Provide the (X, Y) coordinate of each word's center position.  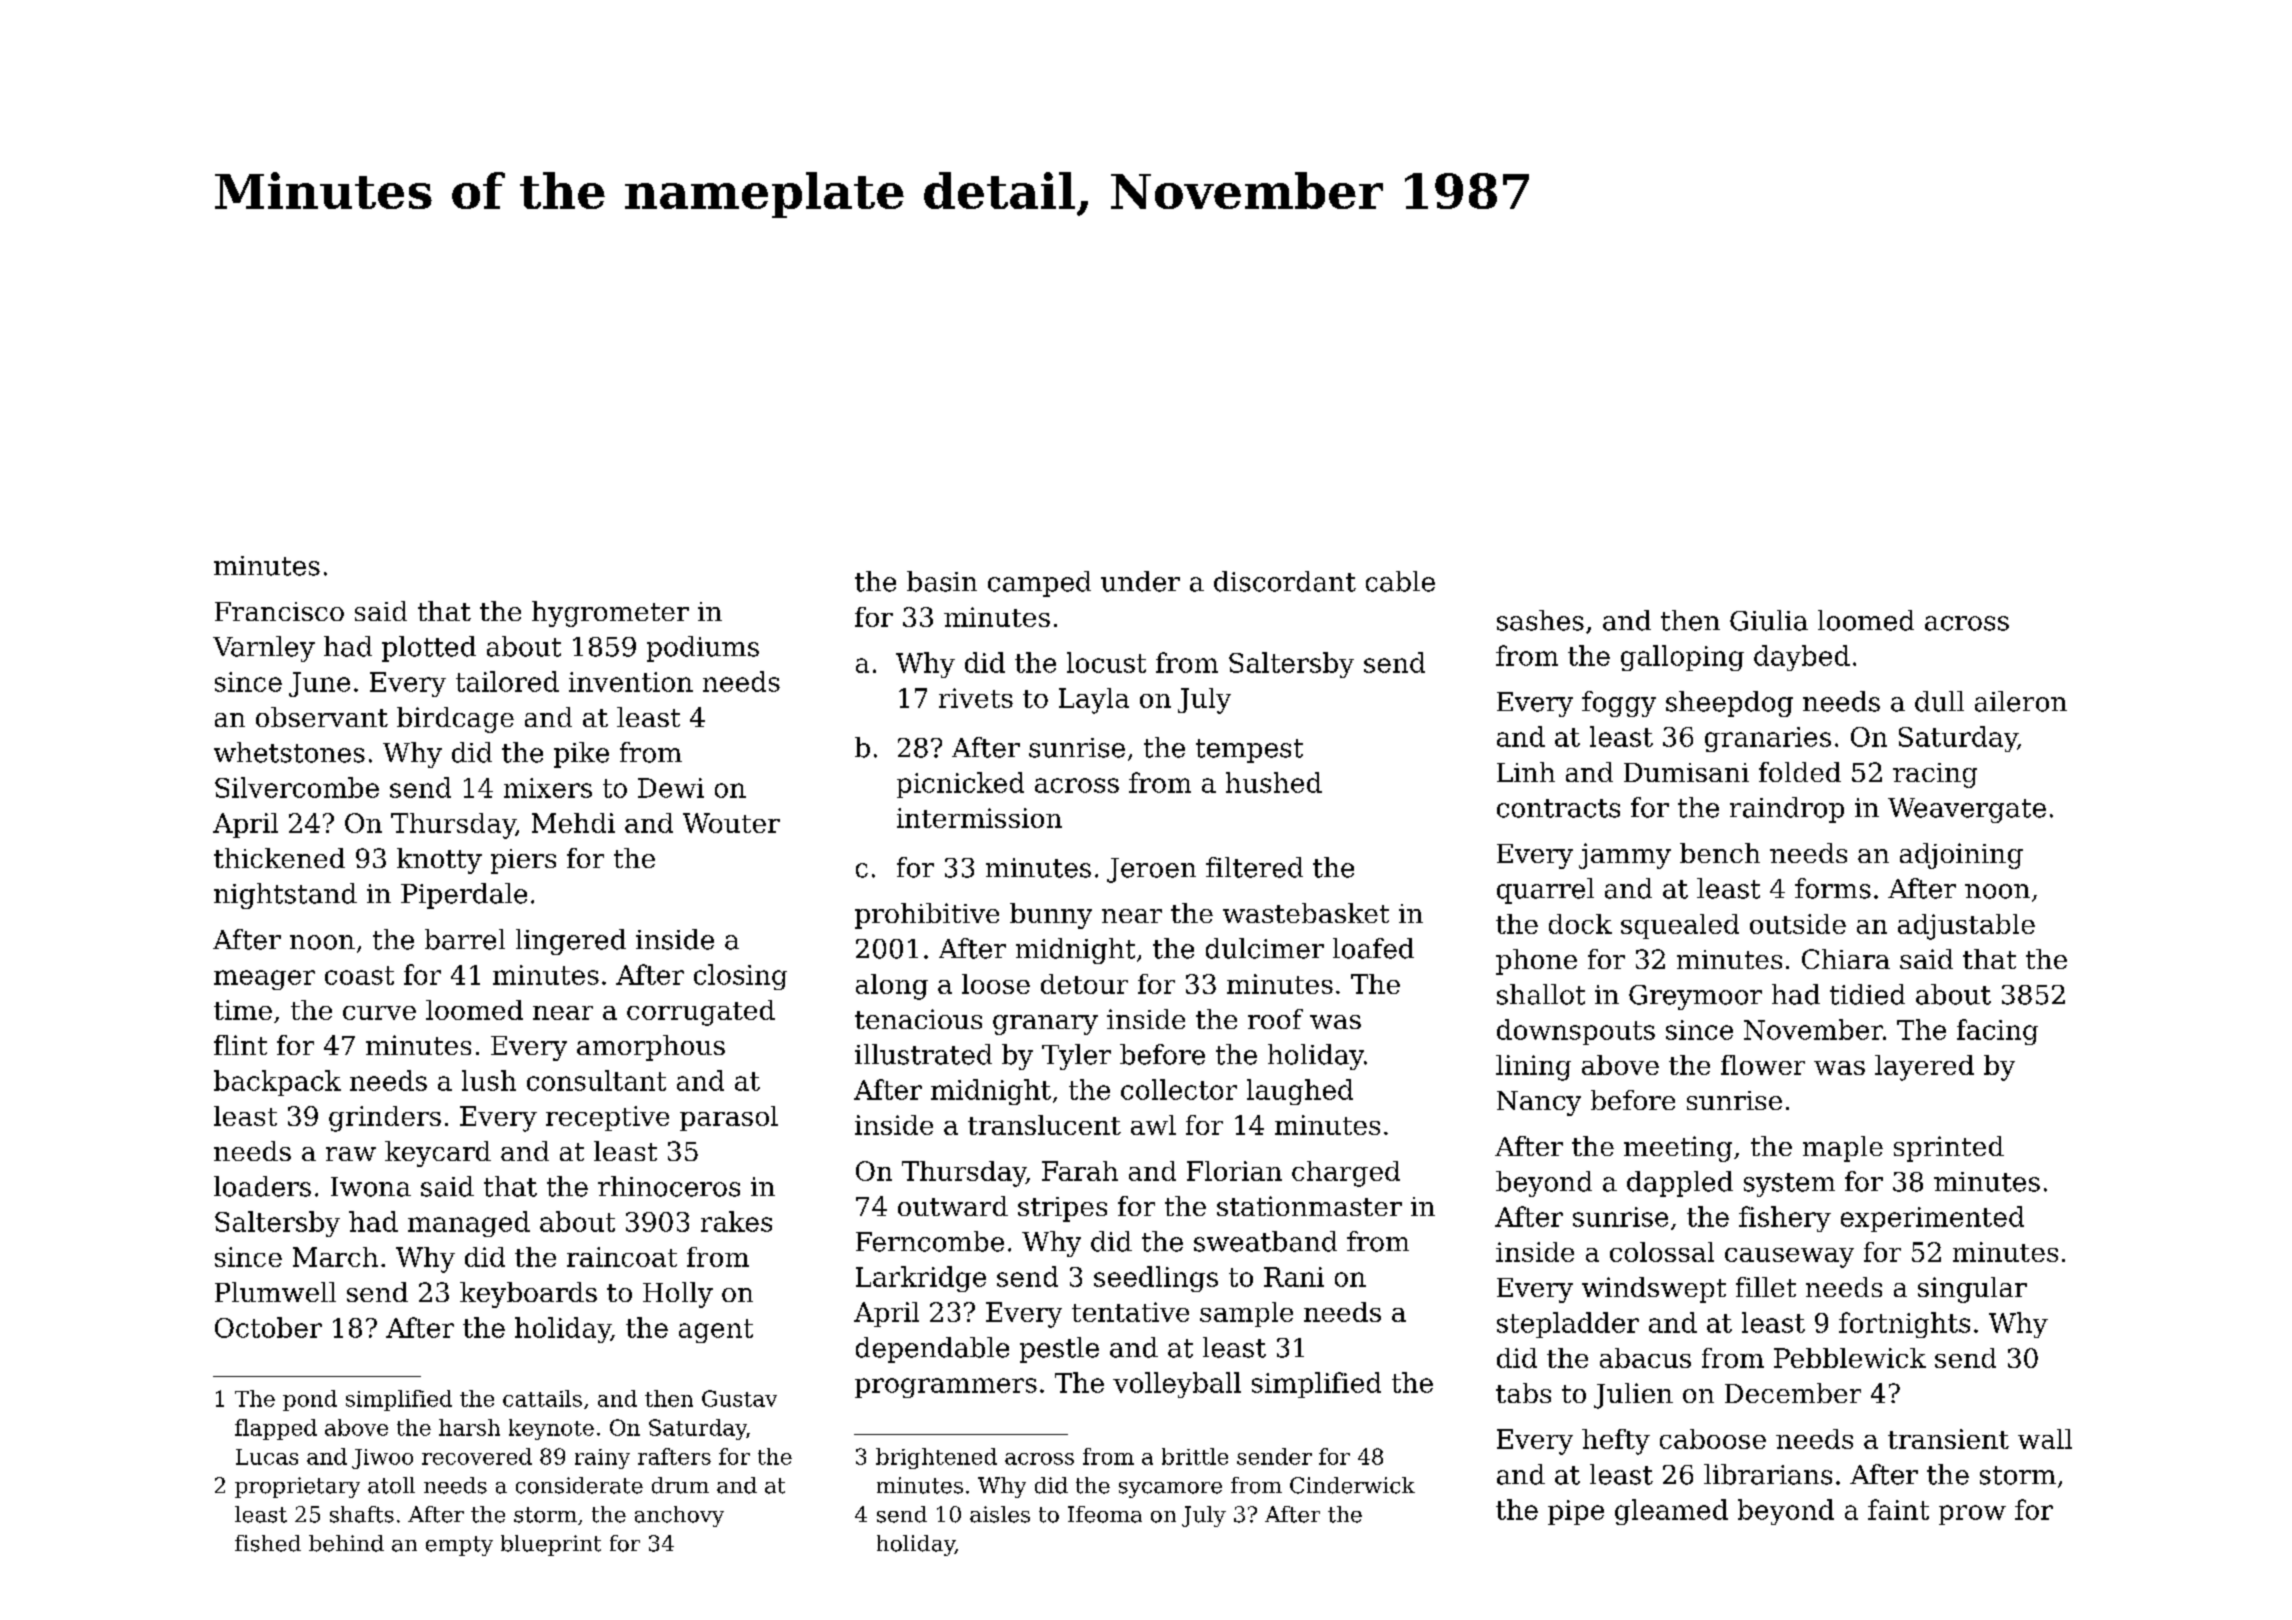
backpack (277, 1083)
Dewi (671, 788)
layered (1924, 1068)
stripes (1062, 1209)
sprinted (1949, 1149)
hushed (1274, 782)
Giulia (1769, 620)
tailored (507, 681)
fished (268, 1543)
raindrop (1787, 810)
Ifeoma (1105, 1514)
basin (942, 581)
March (335, 1257)
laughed (1300, 1092)
